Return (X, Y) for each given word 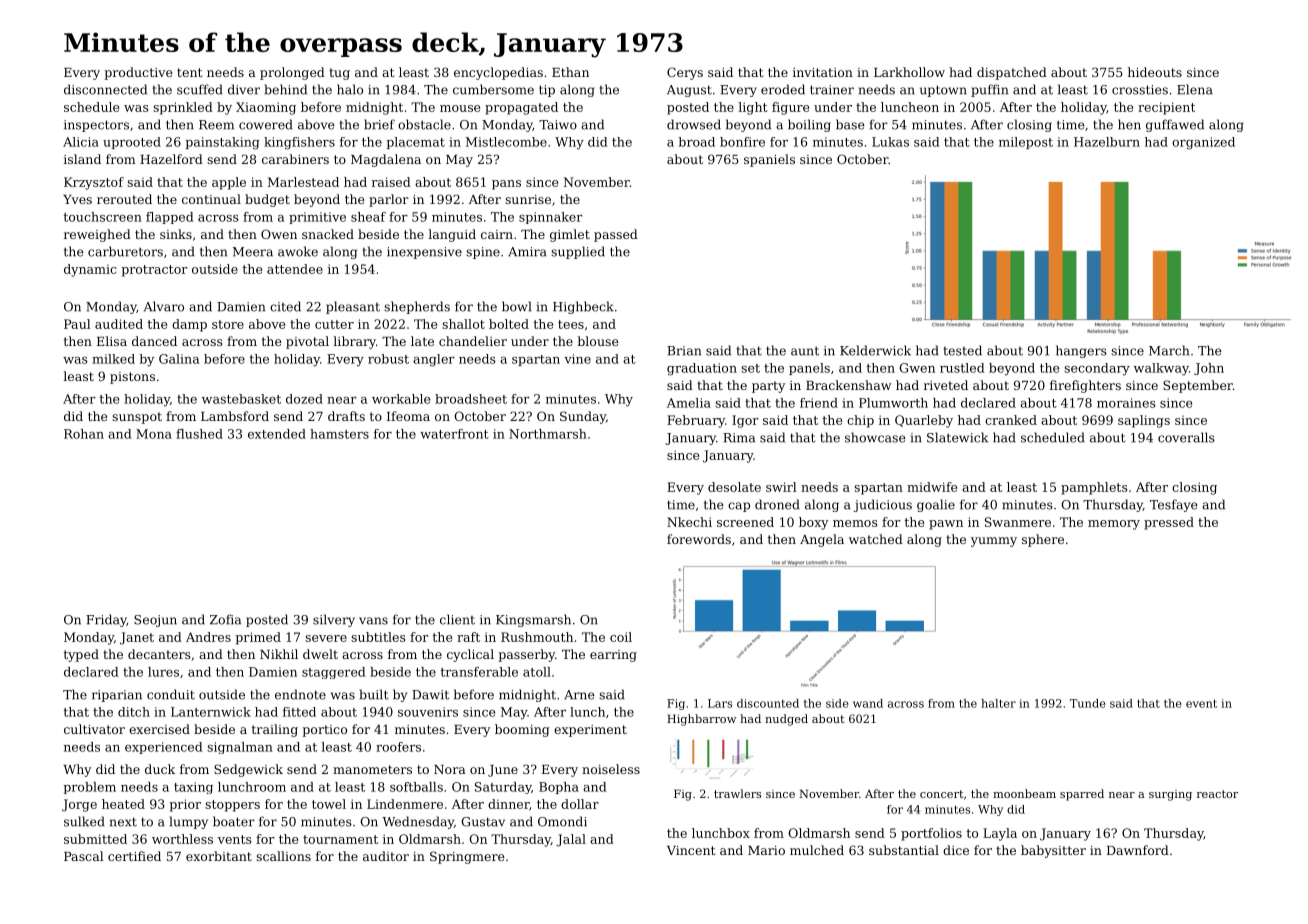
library (354, 342)
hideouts (1155, 72)
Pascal (84, 856)
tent (189, 72)
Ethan (570, 72)
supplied (578, 252)
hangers (1081, 351)
